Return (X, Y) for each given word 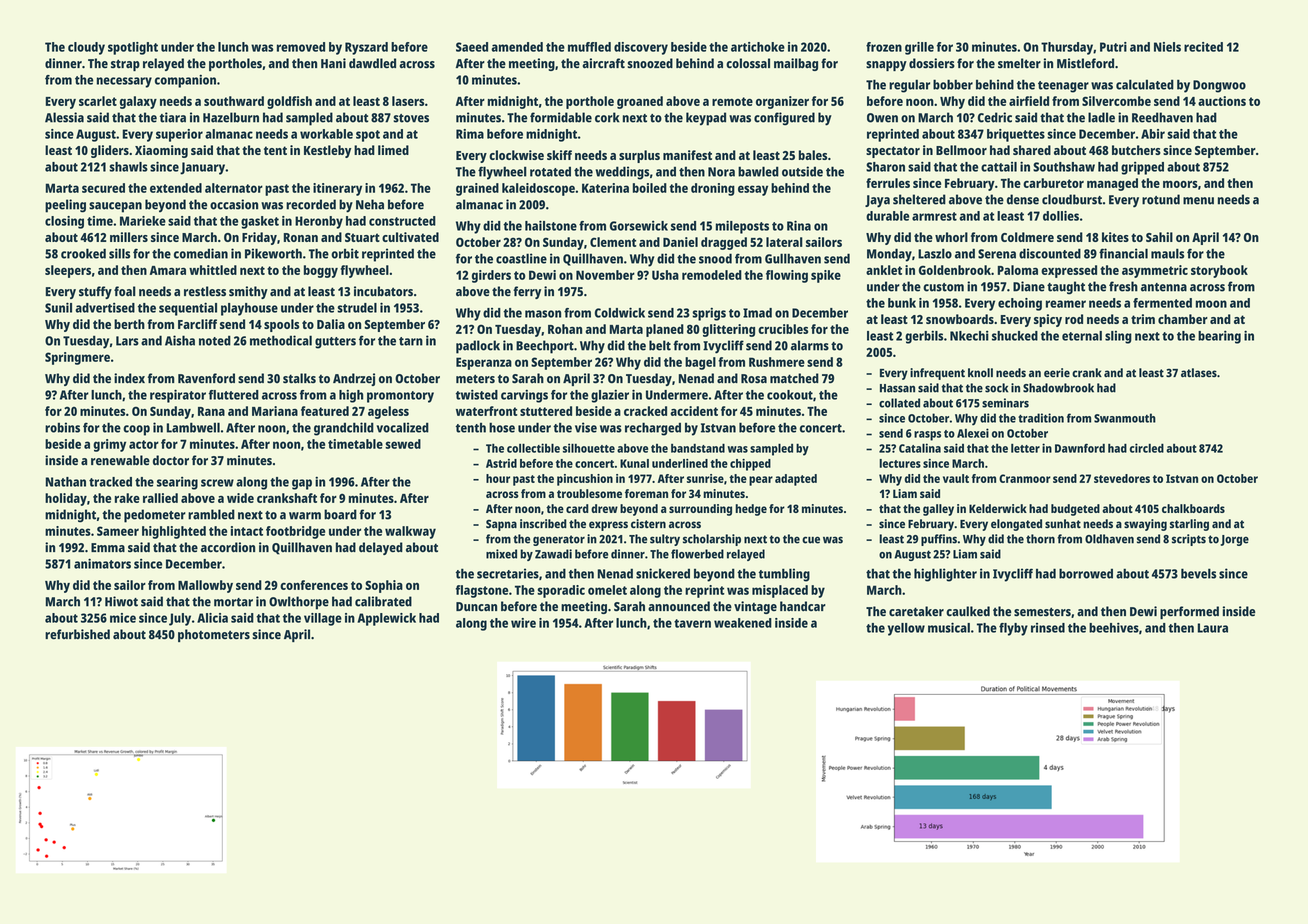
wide (240, 498)
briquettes (1016, 135)
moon (1211, 304)
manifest (687, 155)
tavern (692, 623)
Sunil (58, 307)
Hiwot (121, 601)
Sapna (501, 525)
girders (491, 276)
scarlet (98, 101)
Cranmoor (1025, 478)
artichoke (758, 47)
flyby (1013, 629)
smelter (1019, 63)
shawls (128, 167)
